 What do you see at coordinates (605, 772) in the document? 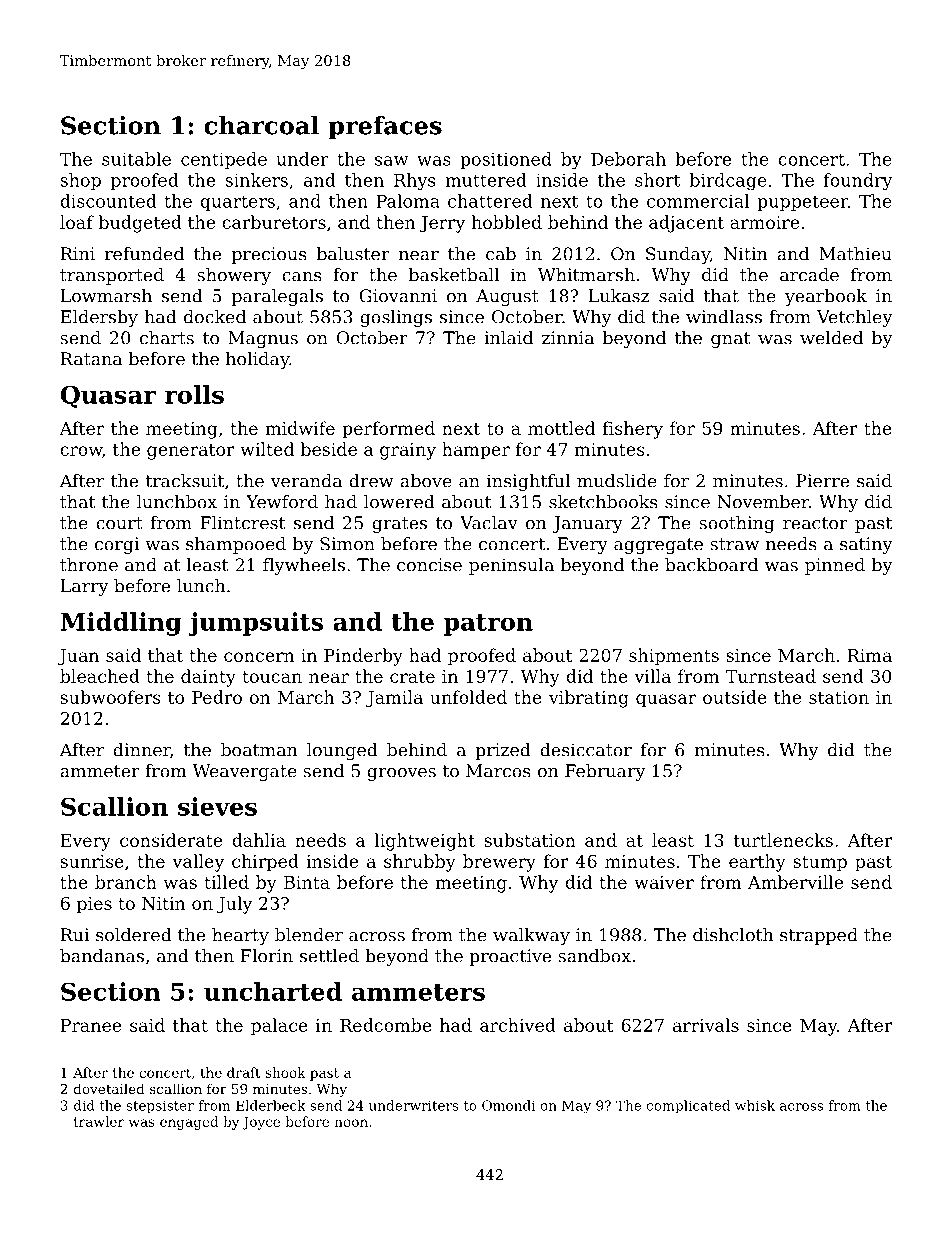
I see `February` at bounding box center [605, 772].
